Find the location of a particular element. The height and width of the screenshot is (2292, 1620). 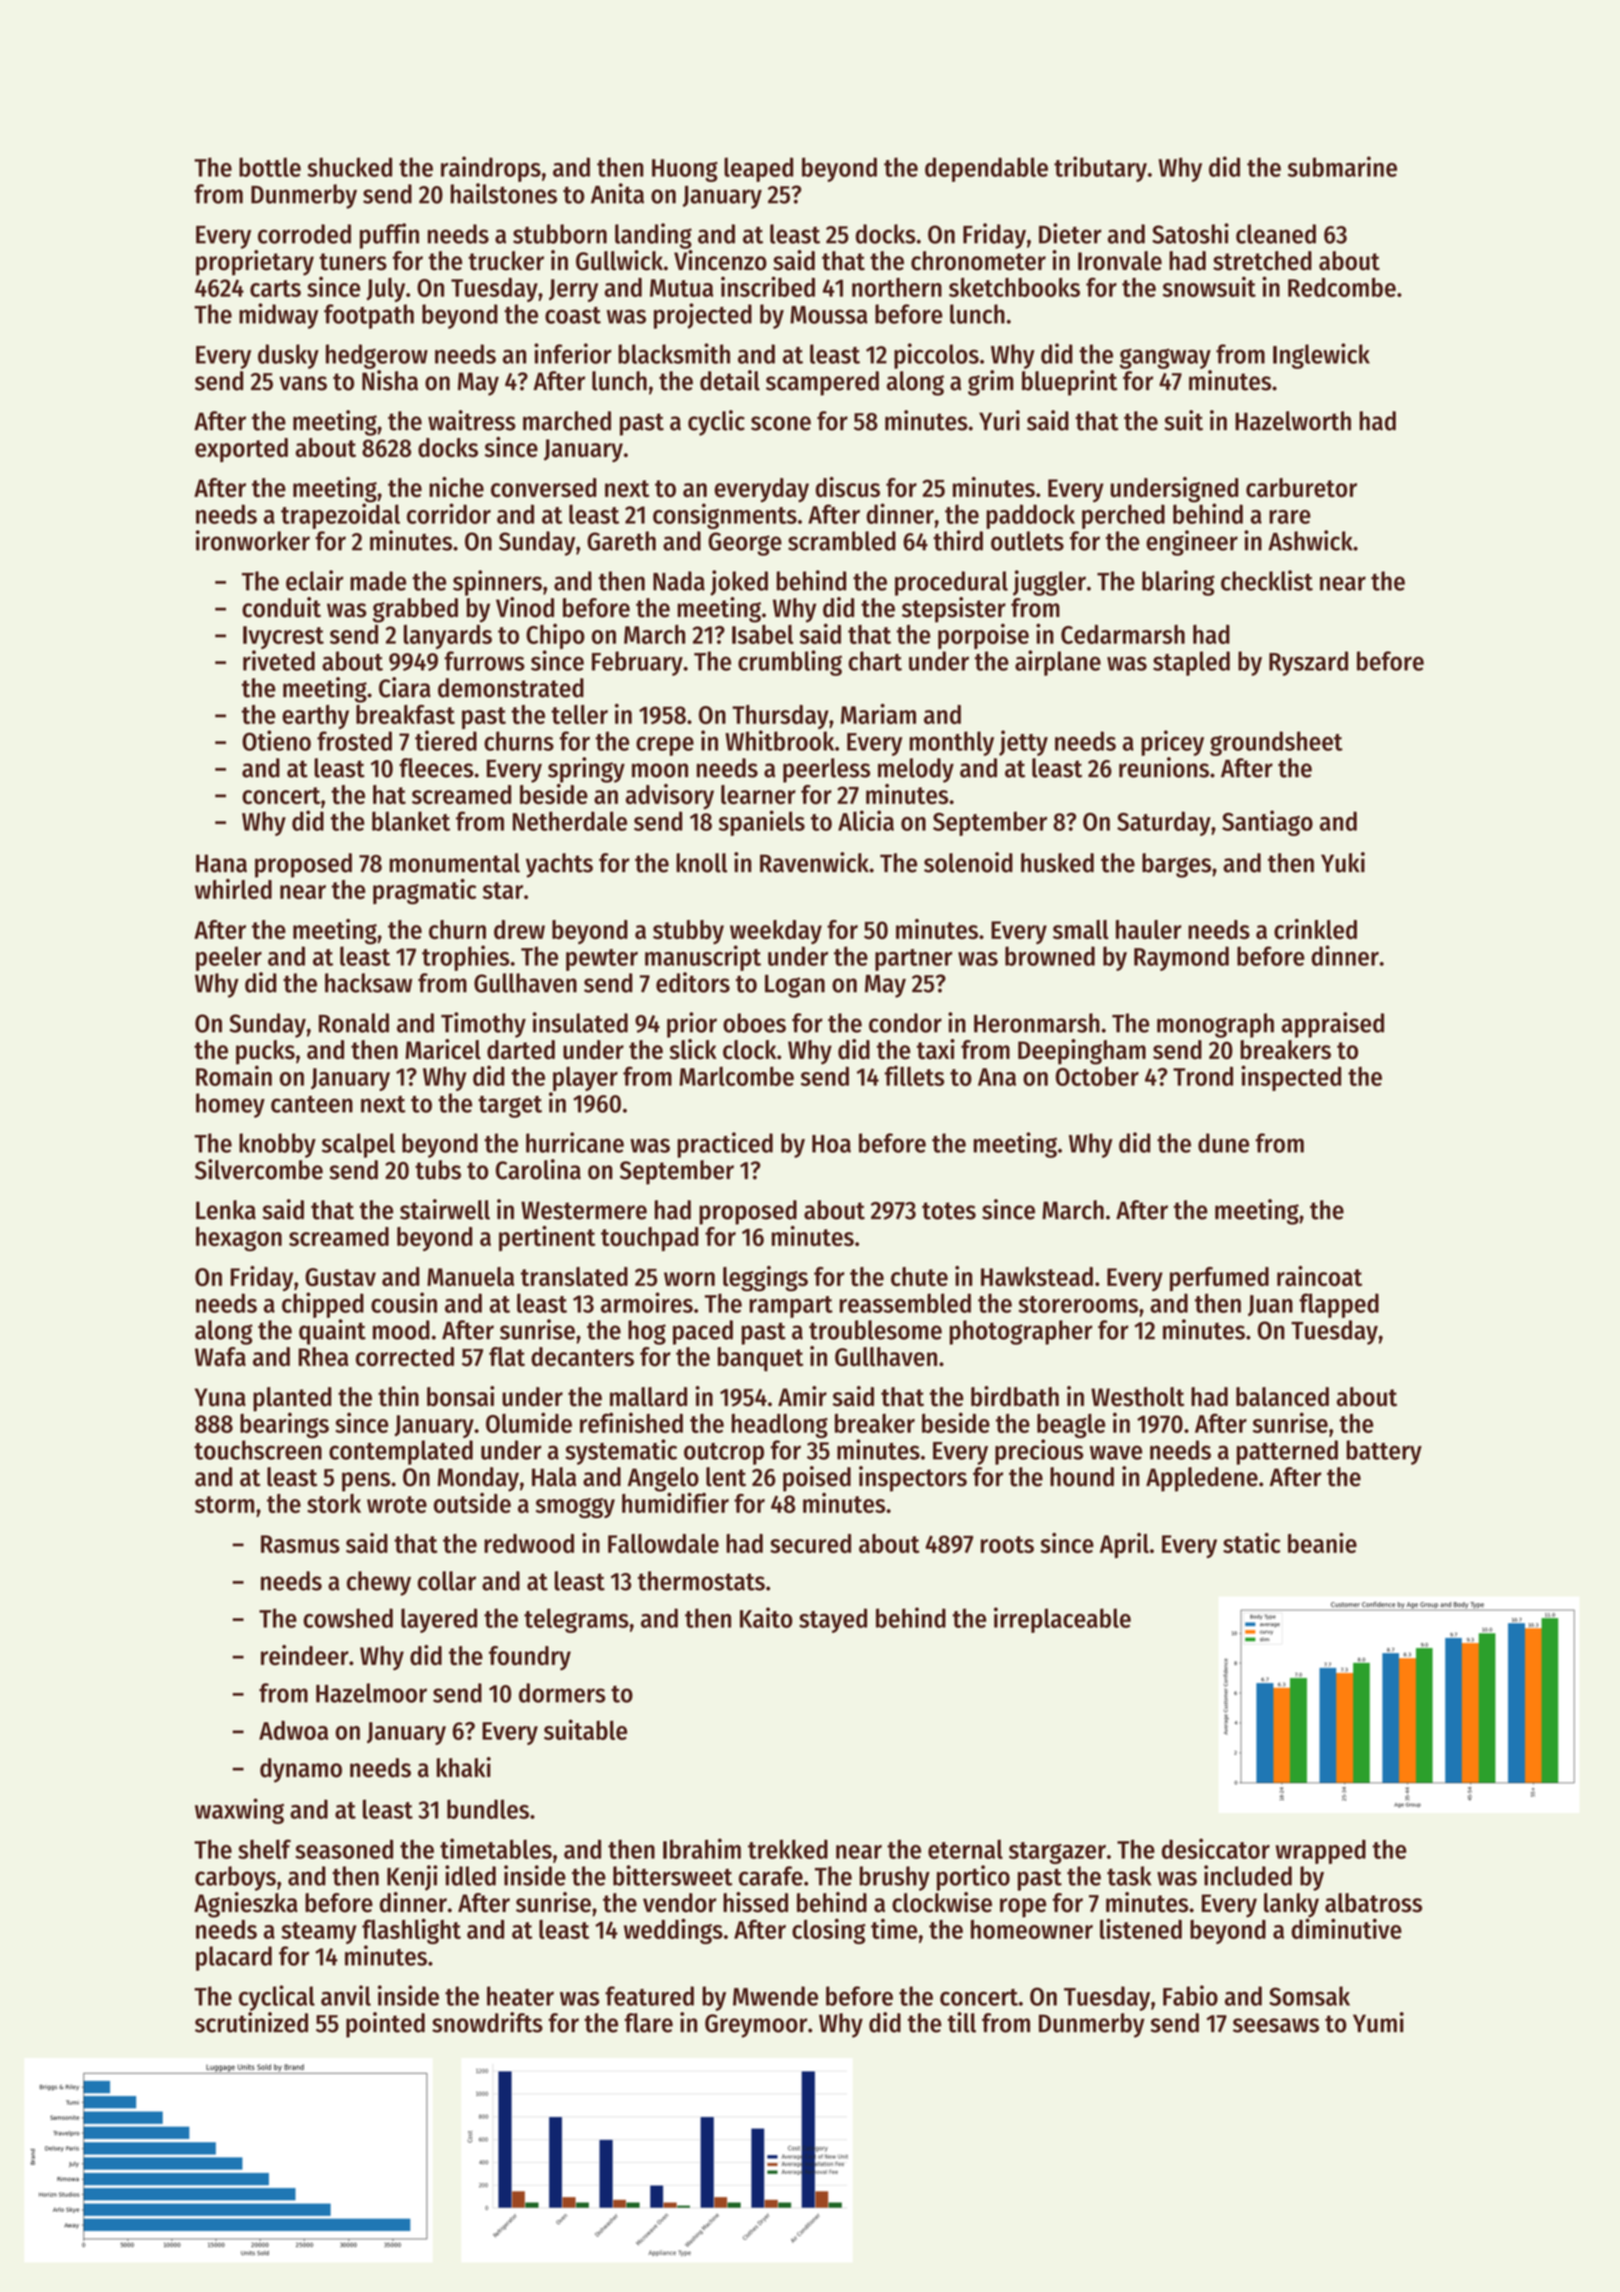

totes is located at coordinates (949, 1211).
